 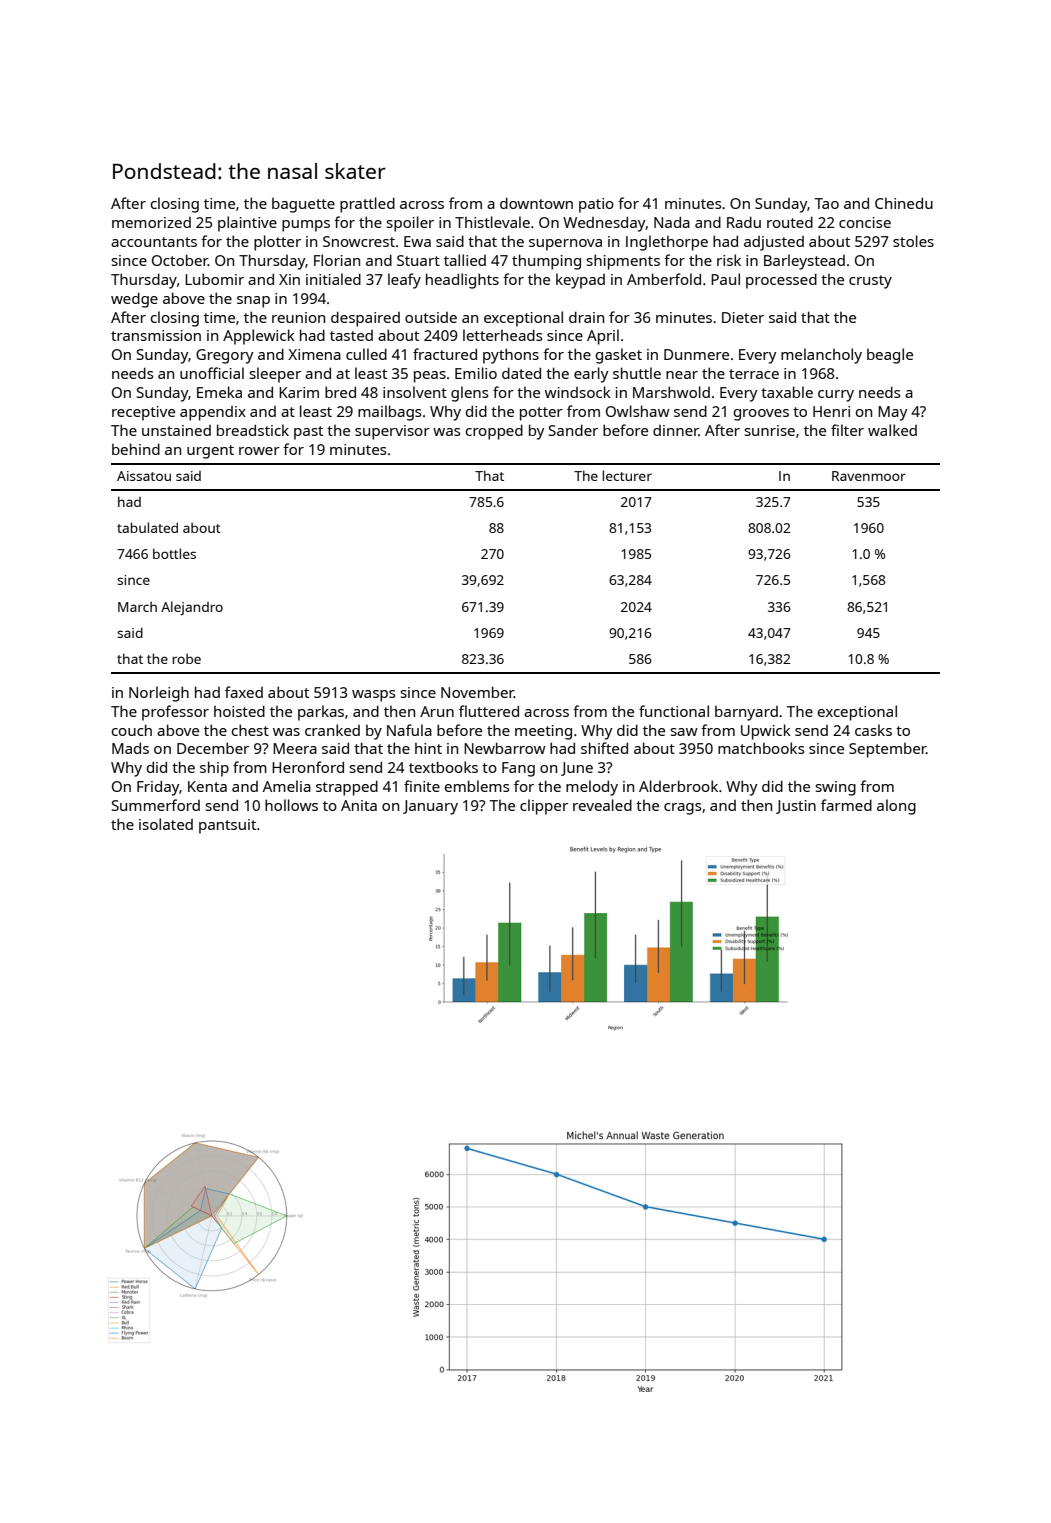 I want to click on cropped, so click(x=494, y=432).
